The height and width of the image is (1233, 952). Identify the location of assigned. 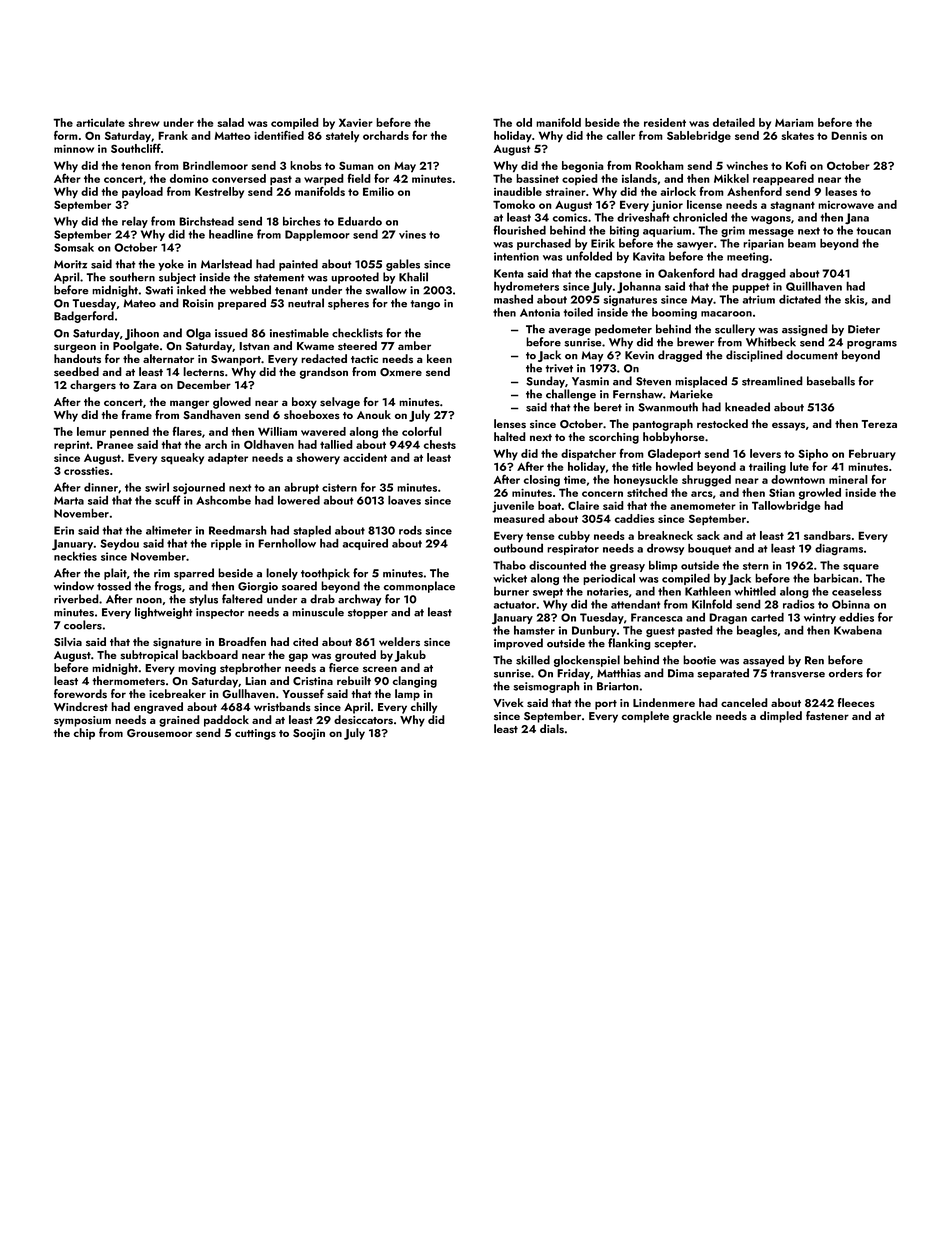
(805, 330).
